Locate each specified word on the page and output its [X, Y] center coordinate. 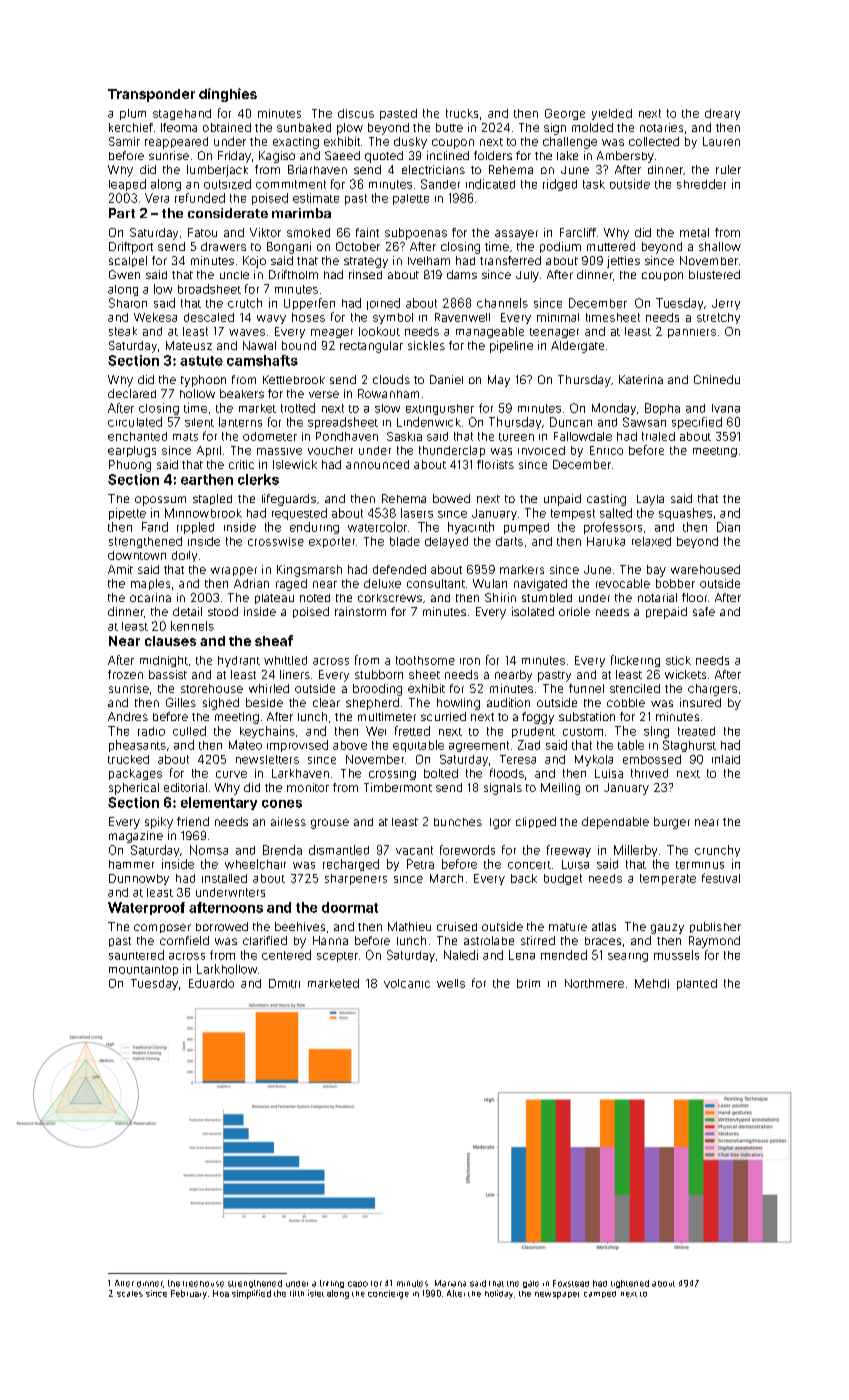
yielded [612, 114]
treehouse [203, 1284]
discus [356, 113]
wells [451, 983]
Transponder [151, 95]
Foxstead [571, 1283]
